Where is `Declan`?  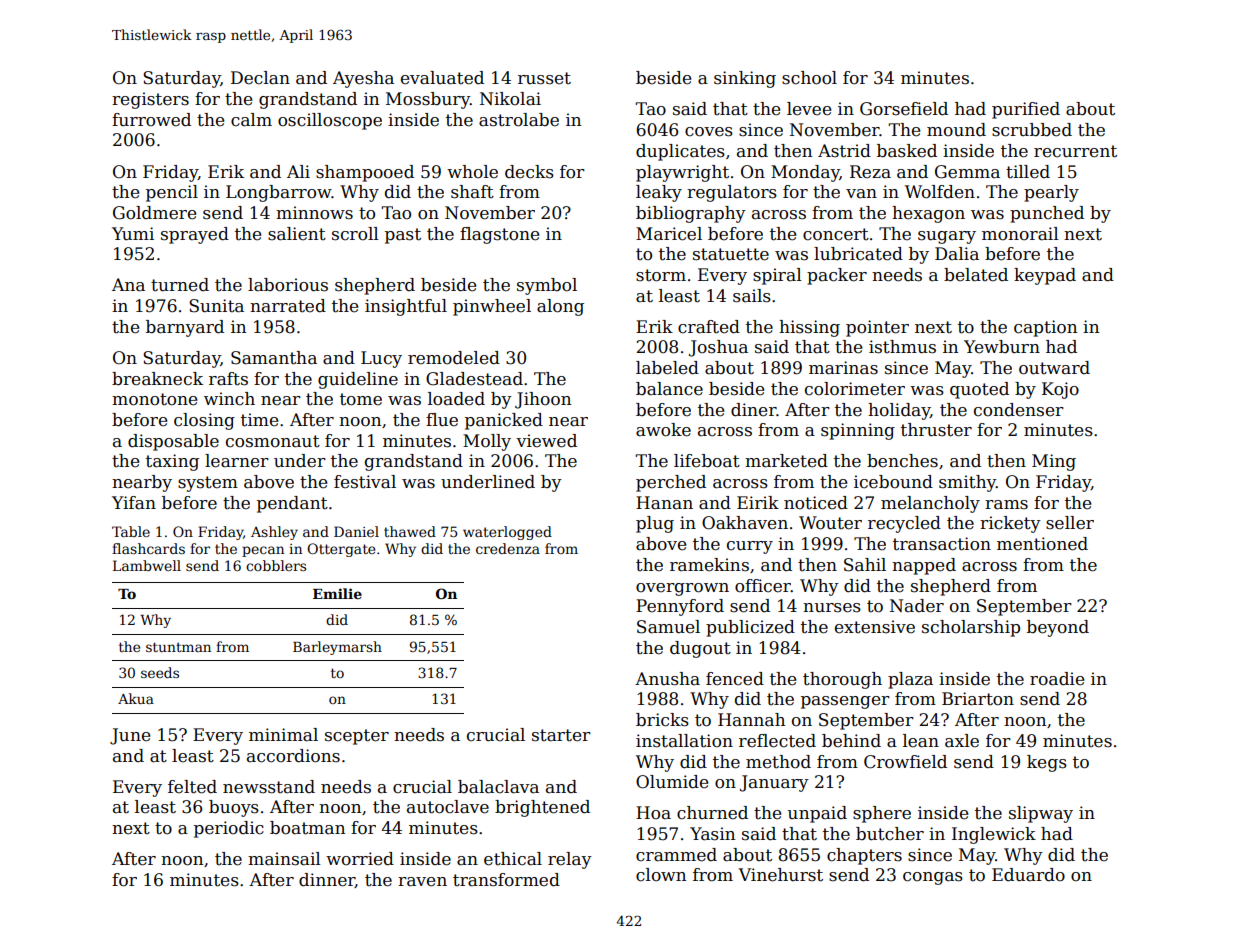
Declan is located at coordinates (260, 78).
